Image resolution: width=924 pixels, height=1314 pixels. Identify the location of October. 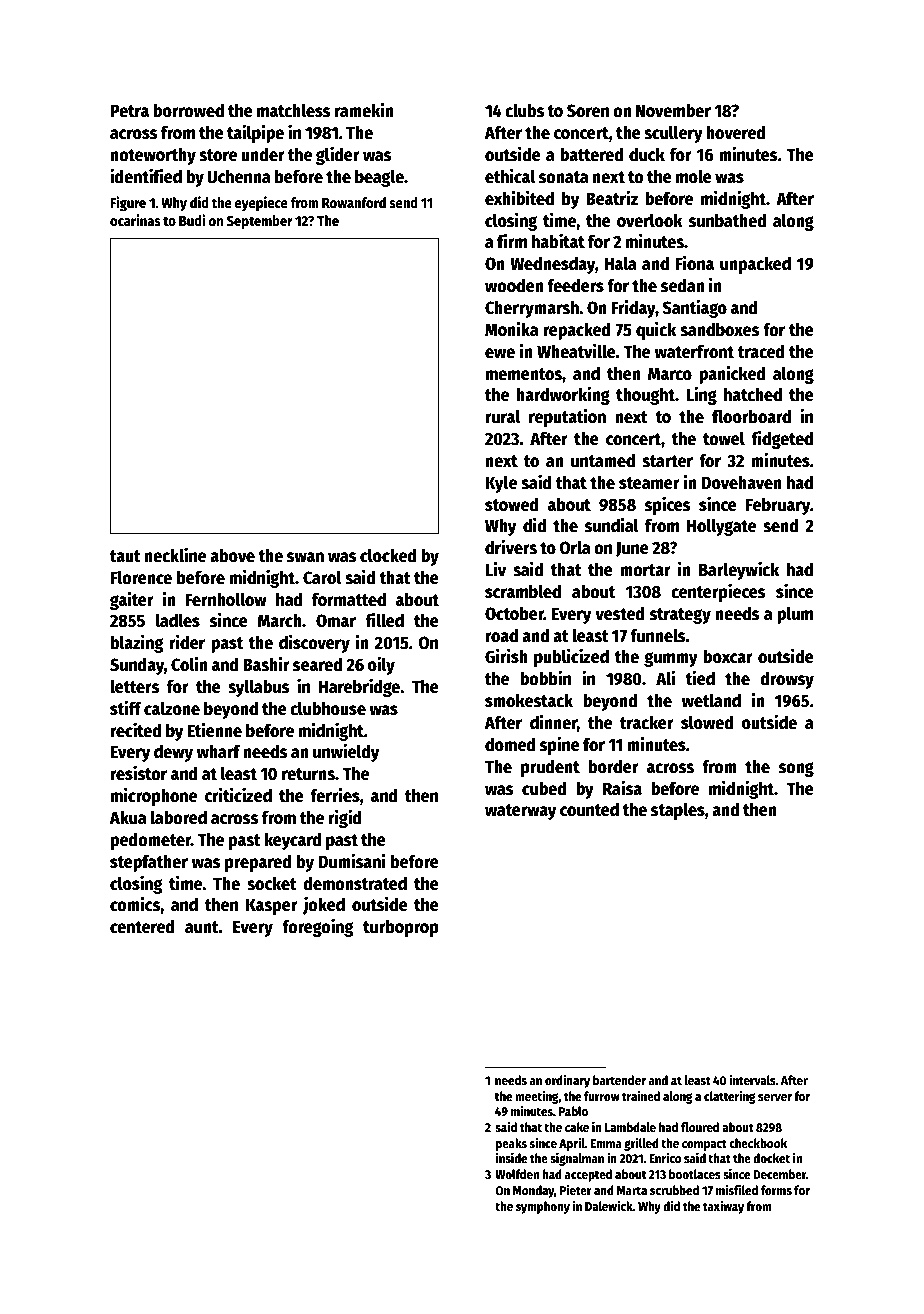
(514, 613).
